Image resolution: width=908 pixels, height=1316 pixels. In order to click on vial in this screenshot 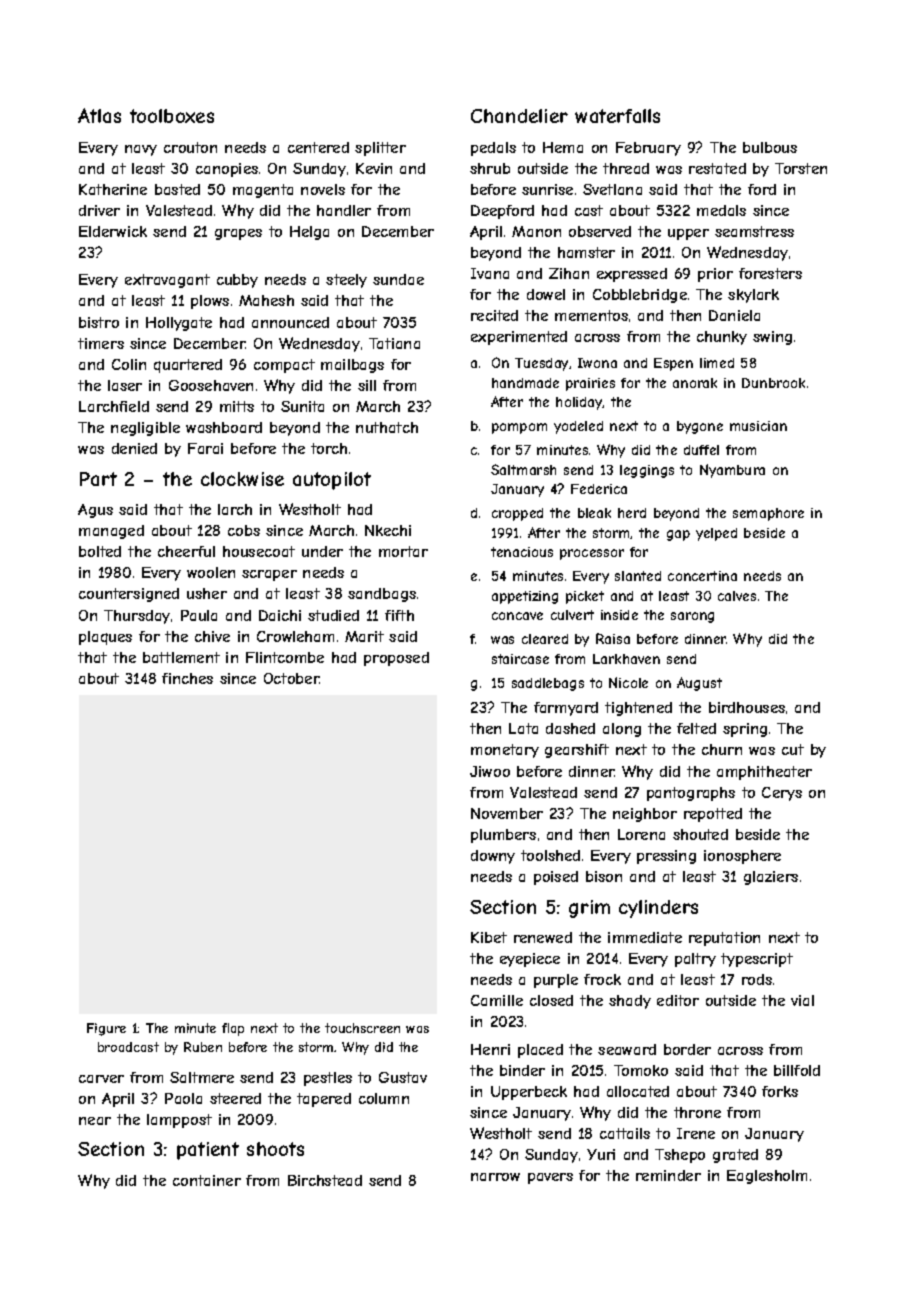, I will do `click(802, 1000)`.
